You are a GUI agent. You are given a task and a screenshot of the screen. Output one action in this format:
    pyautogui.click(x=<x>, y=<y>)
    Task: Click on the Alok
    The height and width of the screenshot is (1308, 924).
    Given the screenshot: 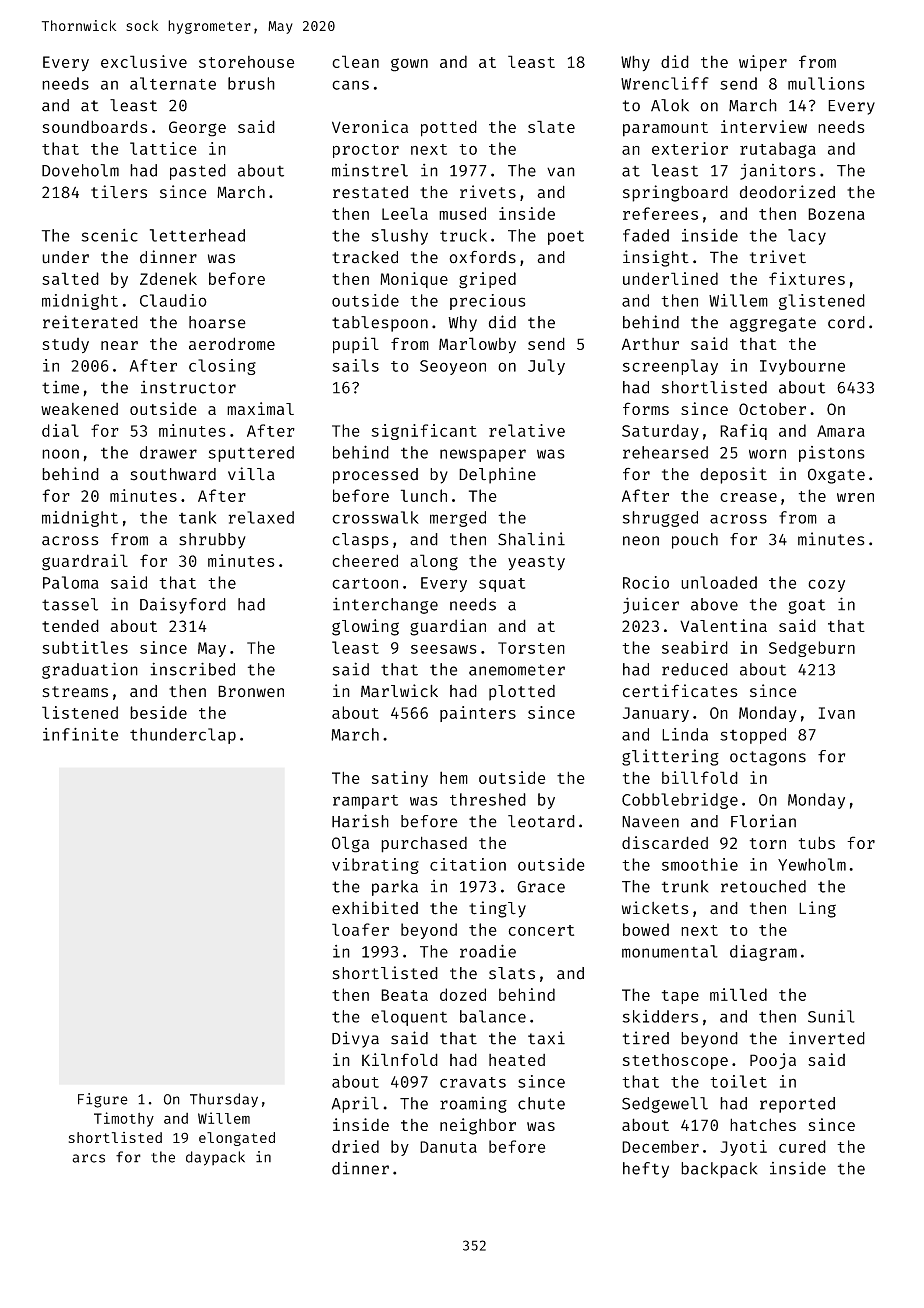 What is the action you would take?
    pyautogui.click(x=670, y=105)
